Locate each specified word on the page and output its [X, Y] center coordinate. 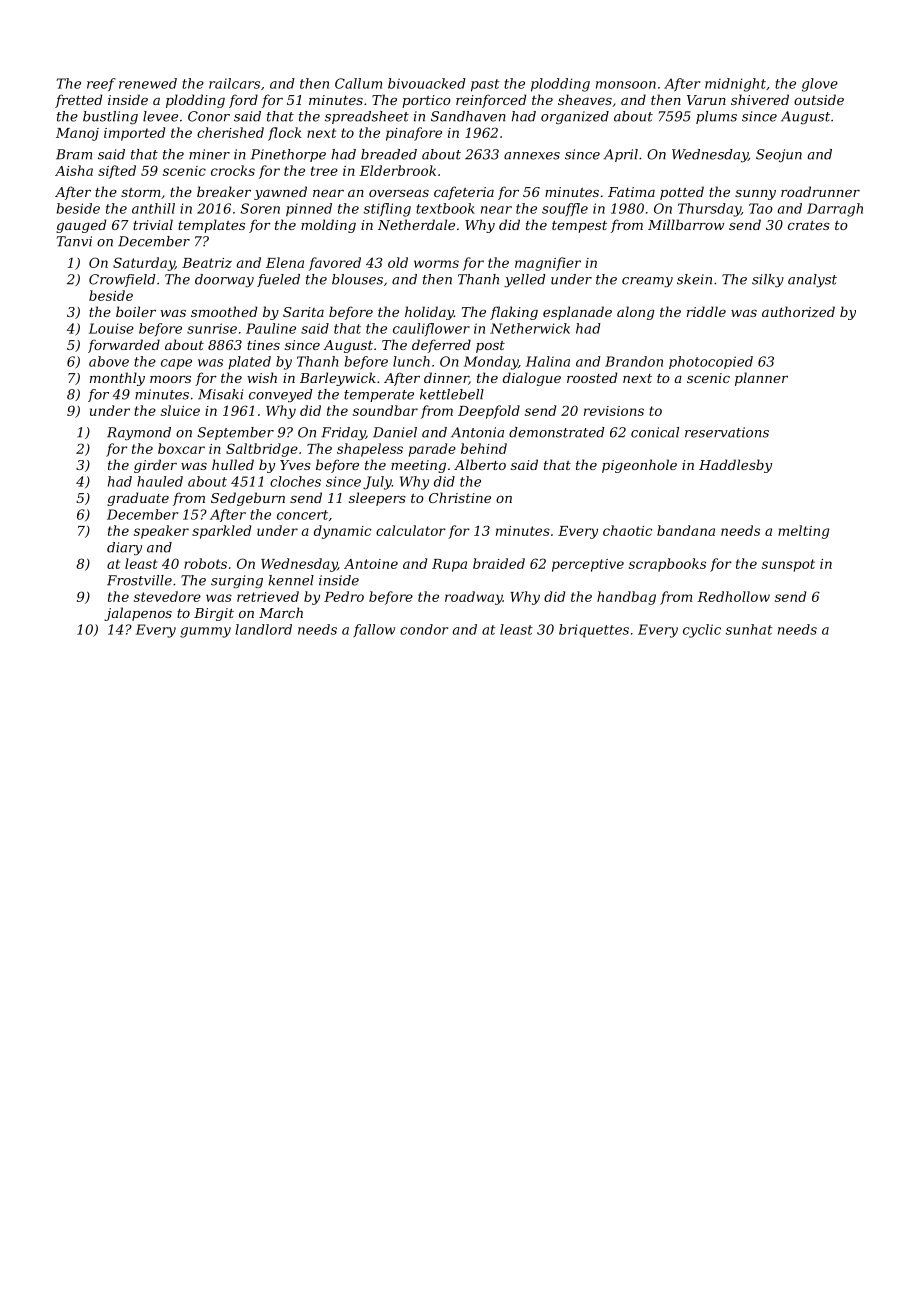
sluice [180, 410]
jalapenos [138, 614]
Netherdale [416, 224]
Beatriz [207, 263]
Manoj [77, 134]
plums [716, 117]
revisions [614, 411]
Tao [761, 208]
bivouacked [427, 83]
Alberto [480, 464]
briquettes [594, 631]
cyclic [702, 631]
